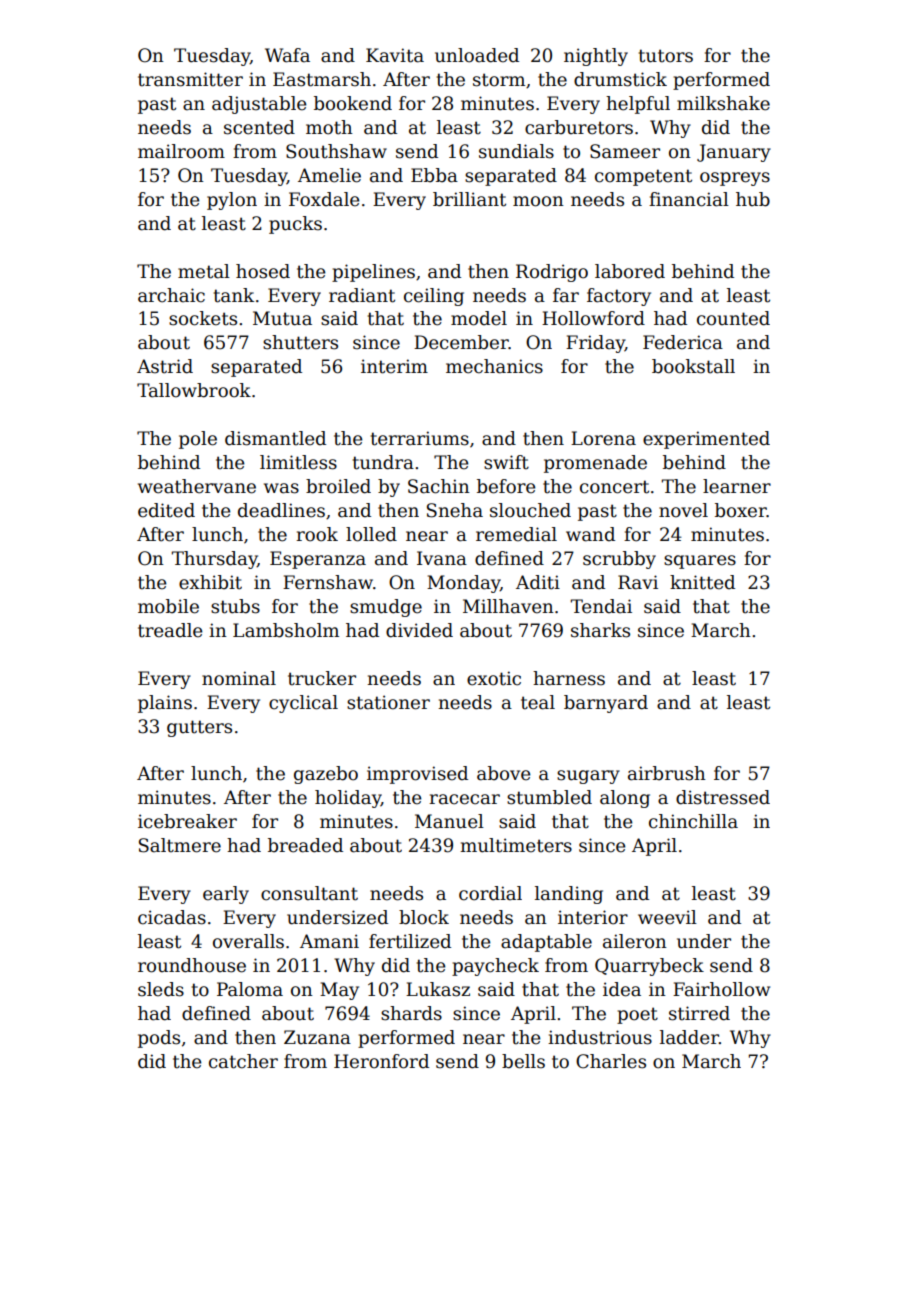 The height and width of the screenshot is (1316, 908). I want to click on pods, so click(159, 1039).
